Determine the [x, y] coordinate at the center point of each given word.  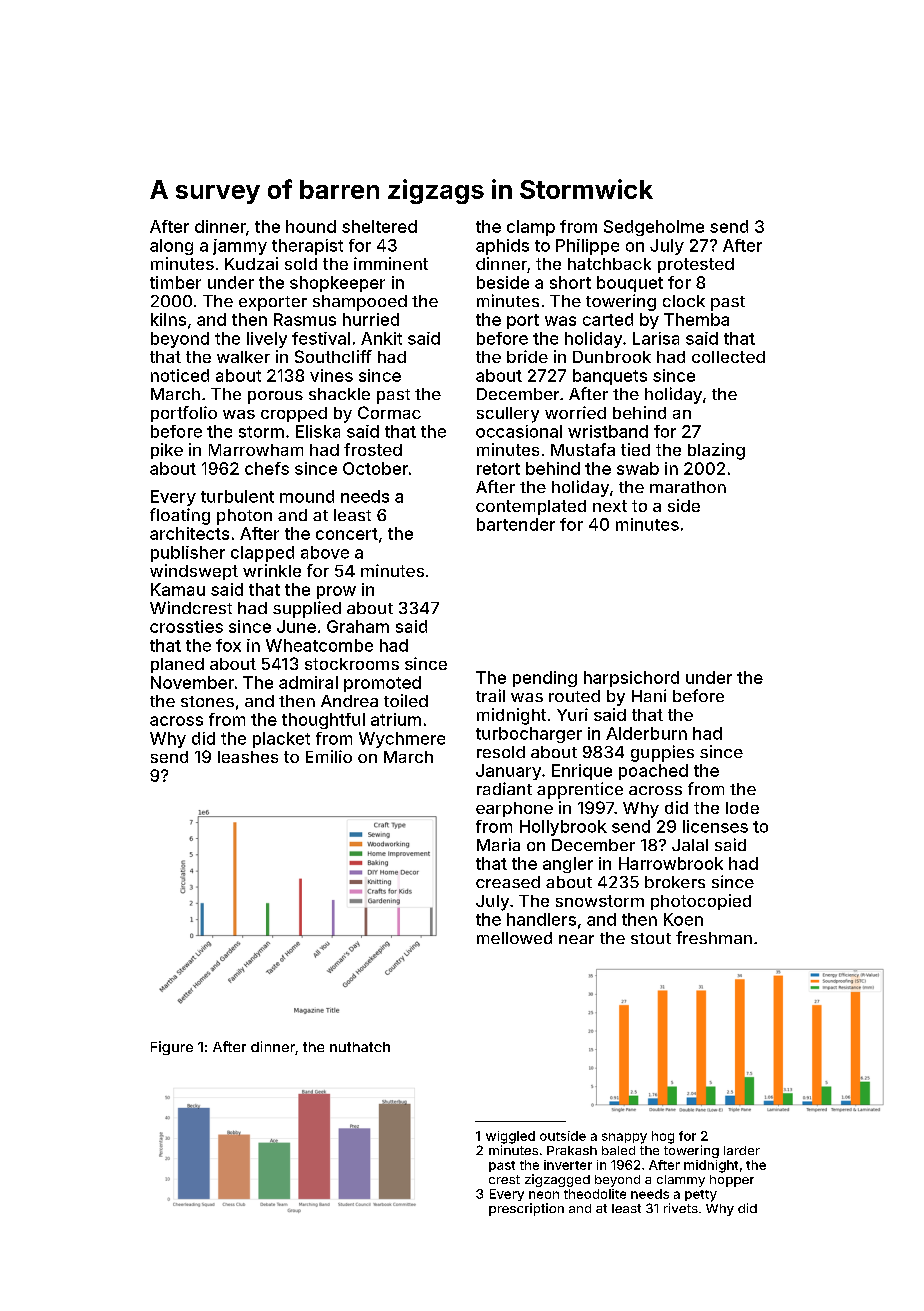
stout [651, 938]
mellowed [514, 938]
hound [311, 226]
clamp [531, 228]
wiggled [510, 1137]
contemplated [531, 507]
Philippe [587, 247]
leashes [248, 757]
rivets [681, 1208]
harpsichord [631, 679]
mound [307, 496]
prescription [526, 1209]
